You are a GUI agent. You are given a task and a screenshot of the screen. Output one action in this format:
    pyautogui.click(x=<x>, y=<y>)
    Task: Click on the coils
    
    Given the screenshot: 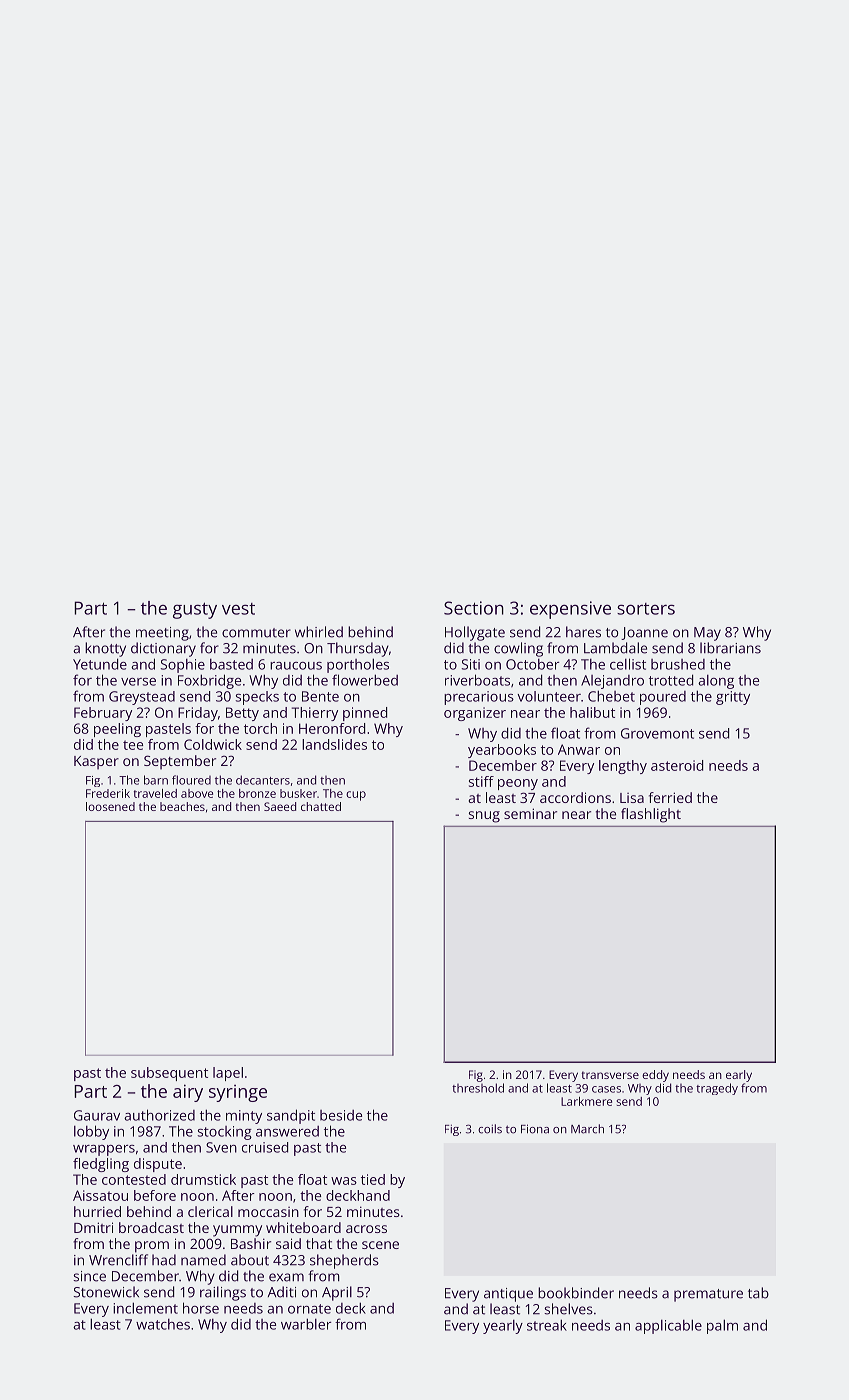 What is the action you would take?
    pyautogui.click(x=490, y=1129)
